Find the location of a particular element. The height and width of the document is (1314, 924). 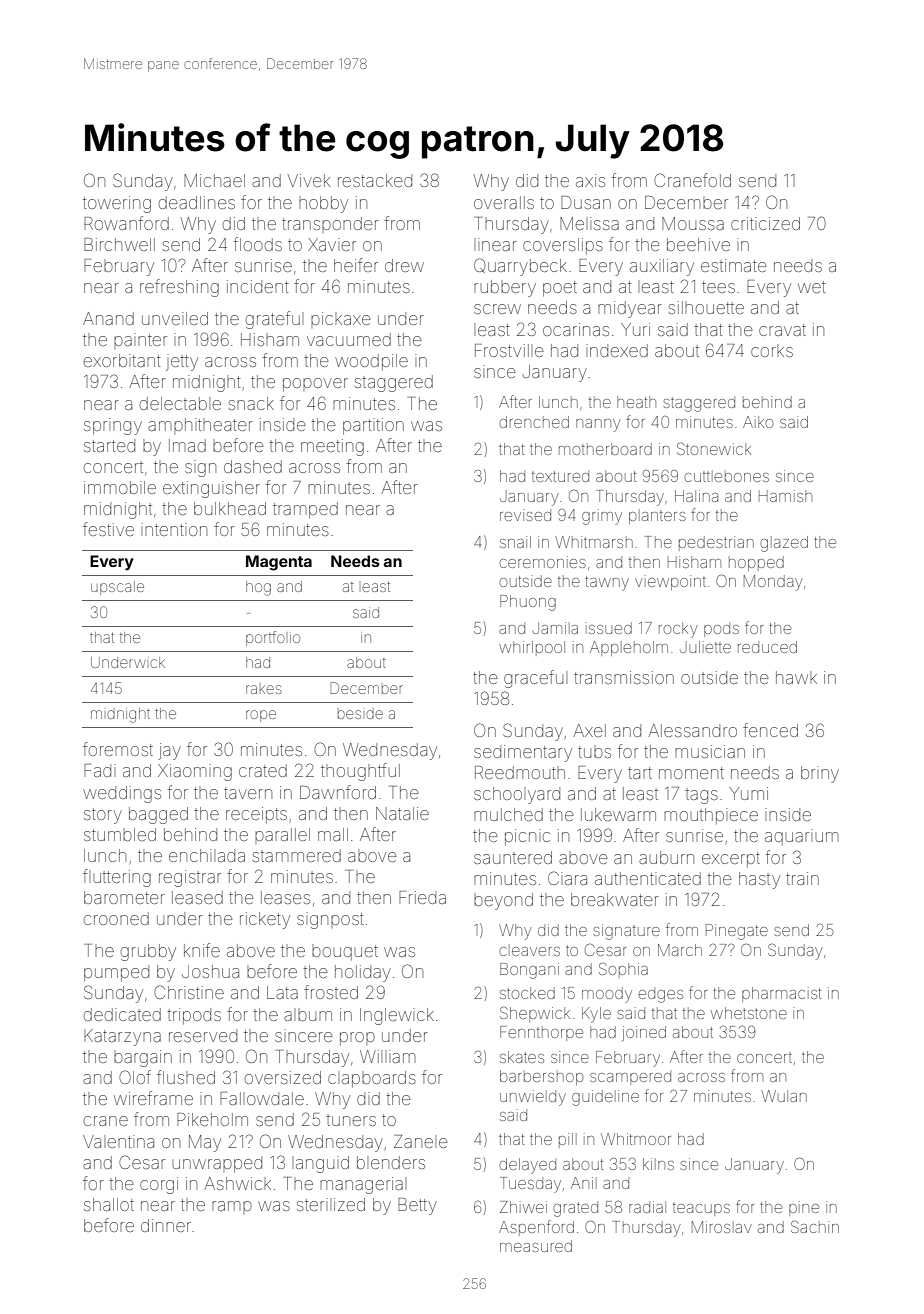

glazed is located at coordinates (784, 544).
